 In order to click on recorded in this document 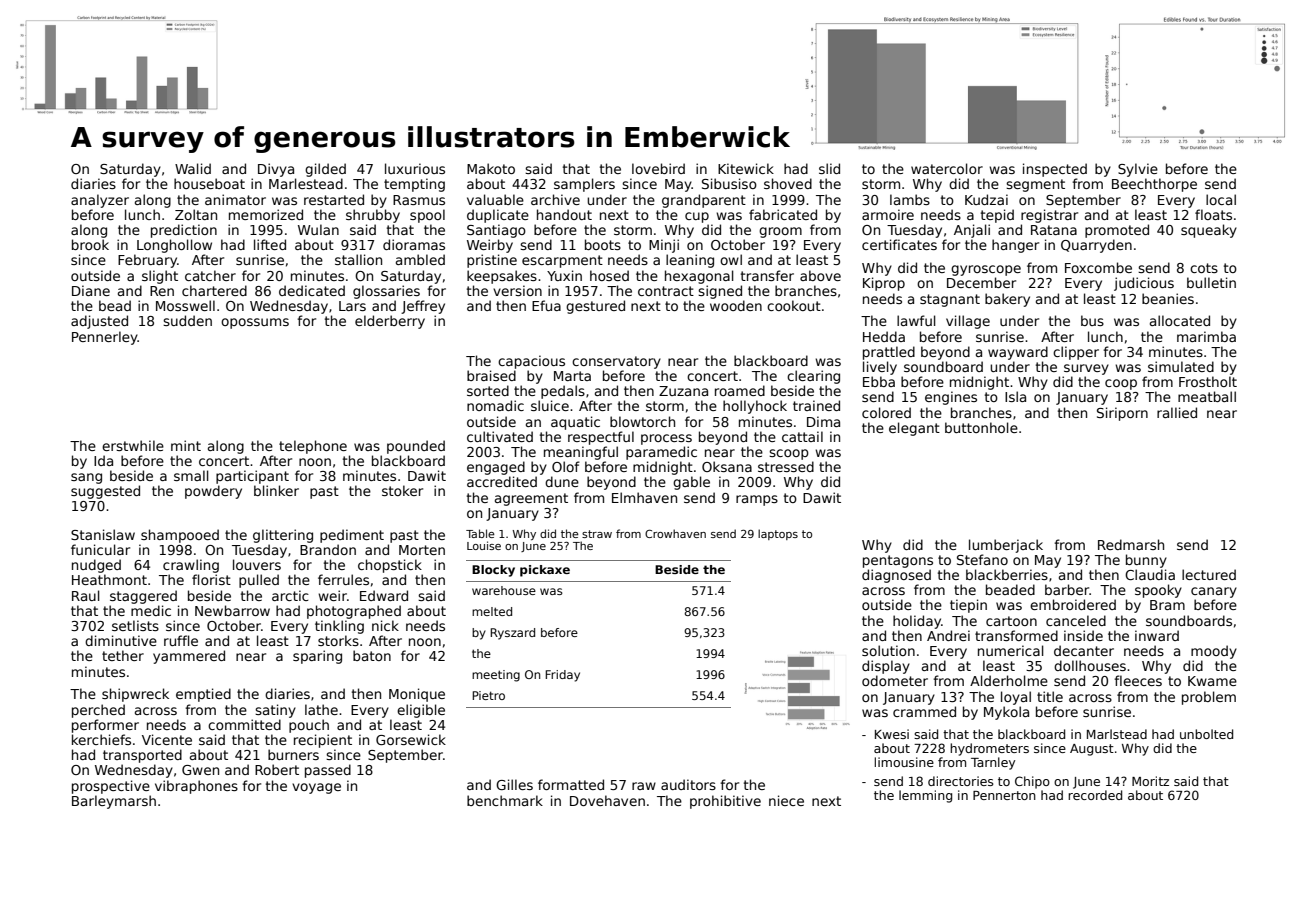, I will do `click(1095, 795)`.
